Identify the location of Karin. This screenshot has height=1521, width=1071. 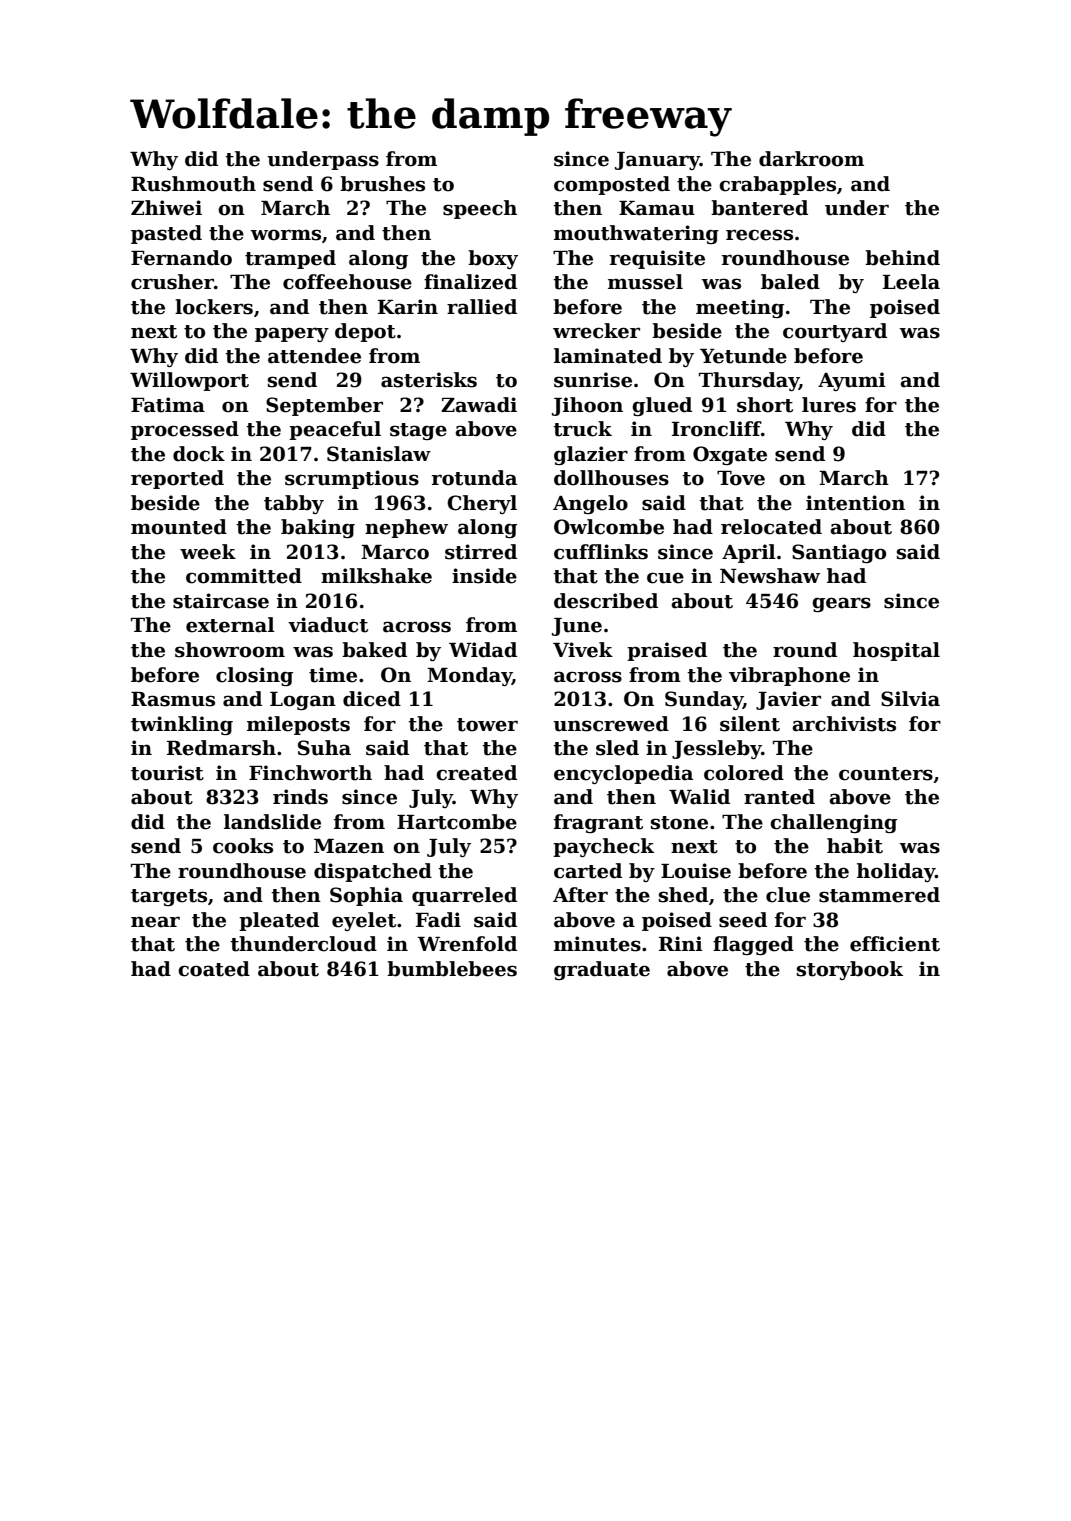
(408, 307).
